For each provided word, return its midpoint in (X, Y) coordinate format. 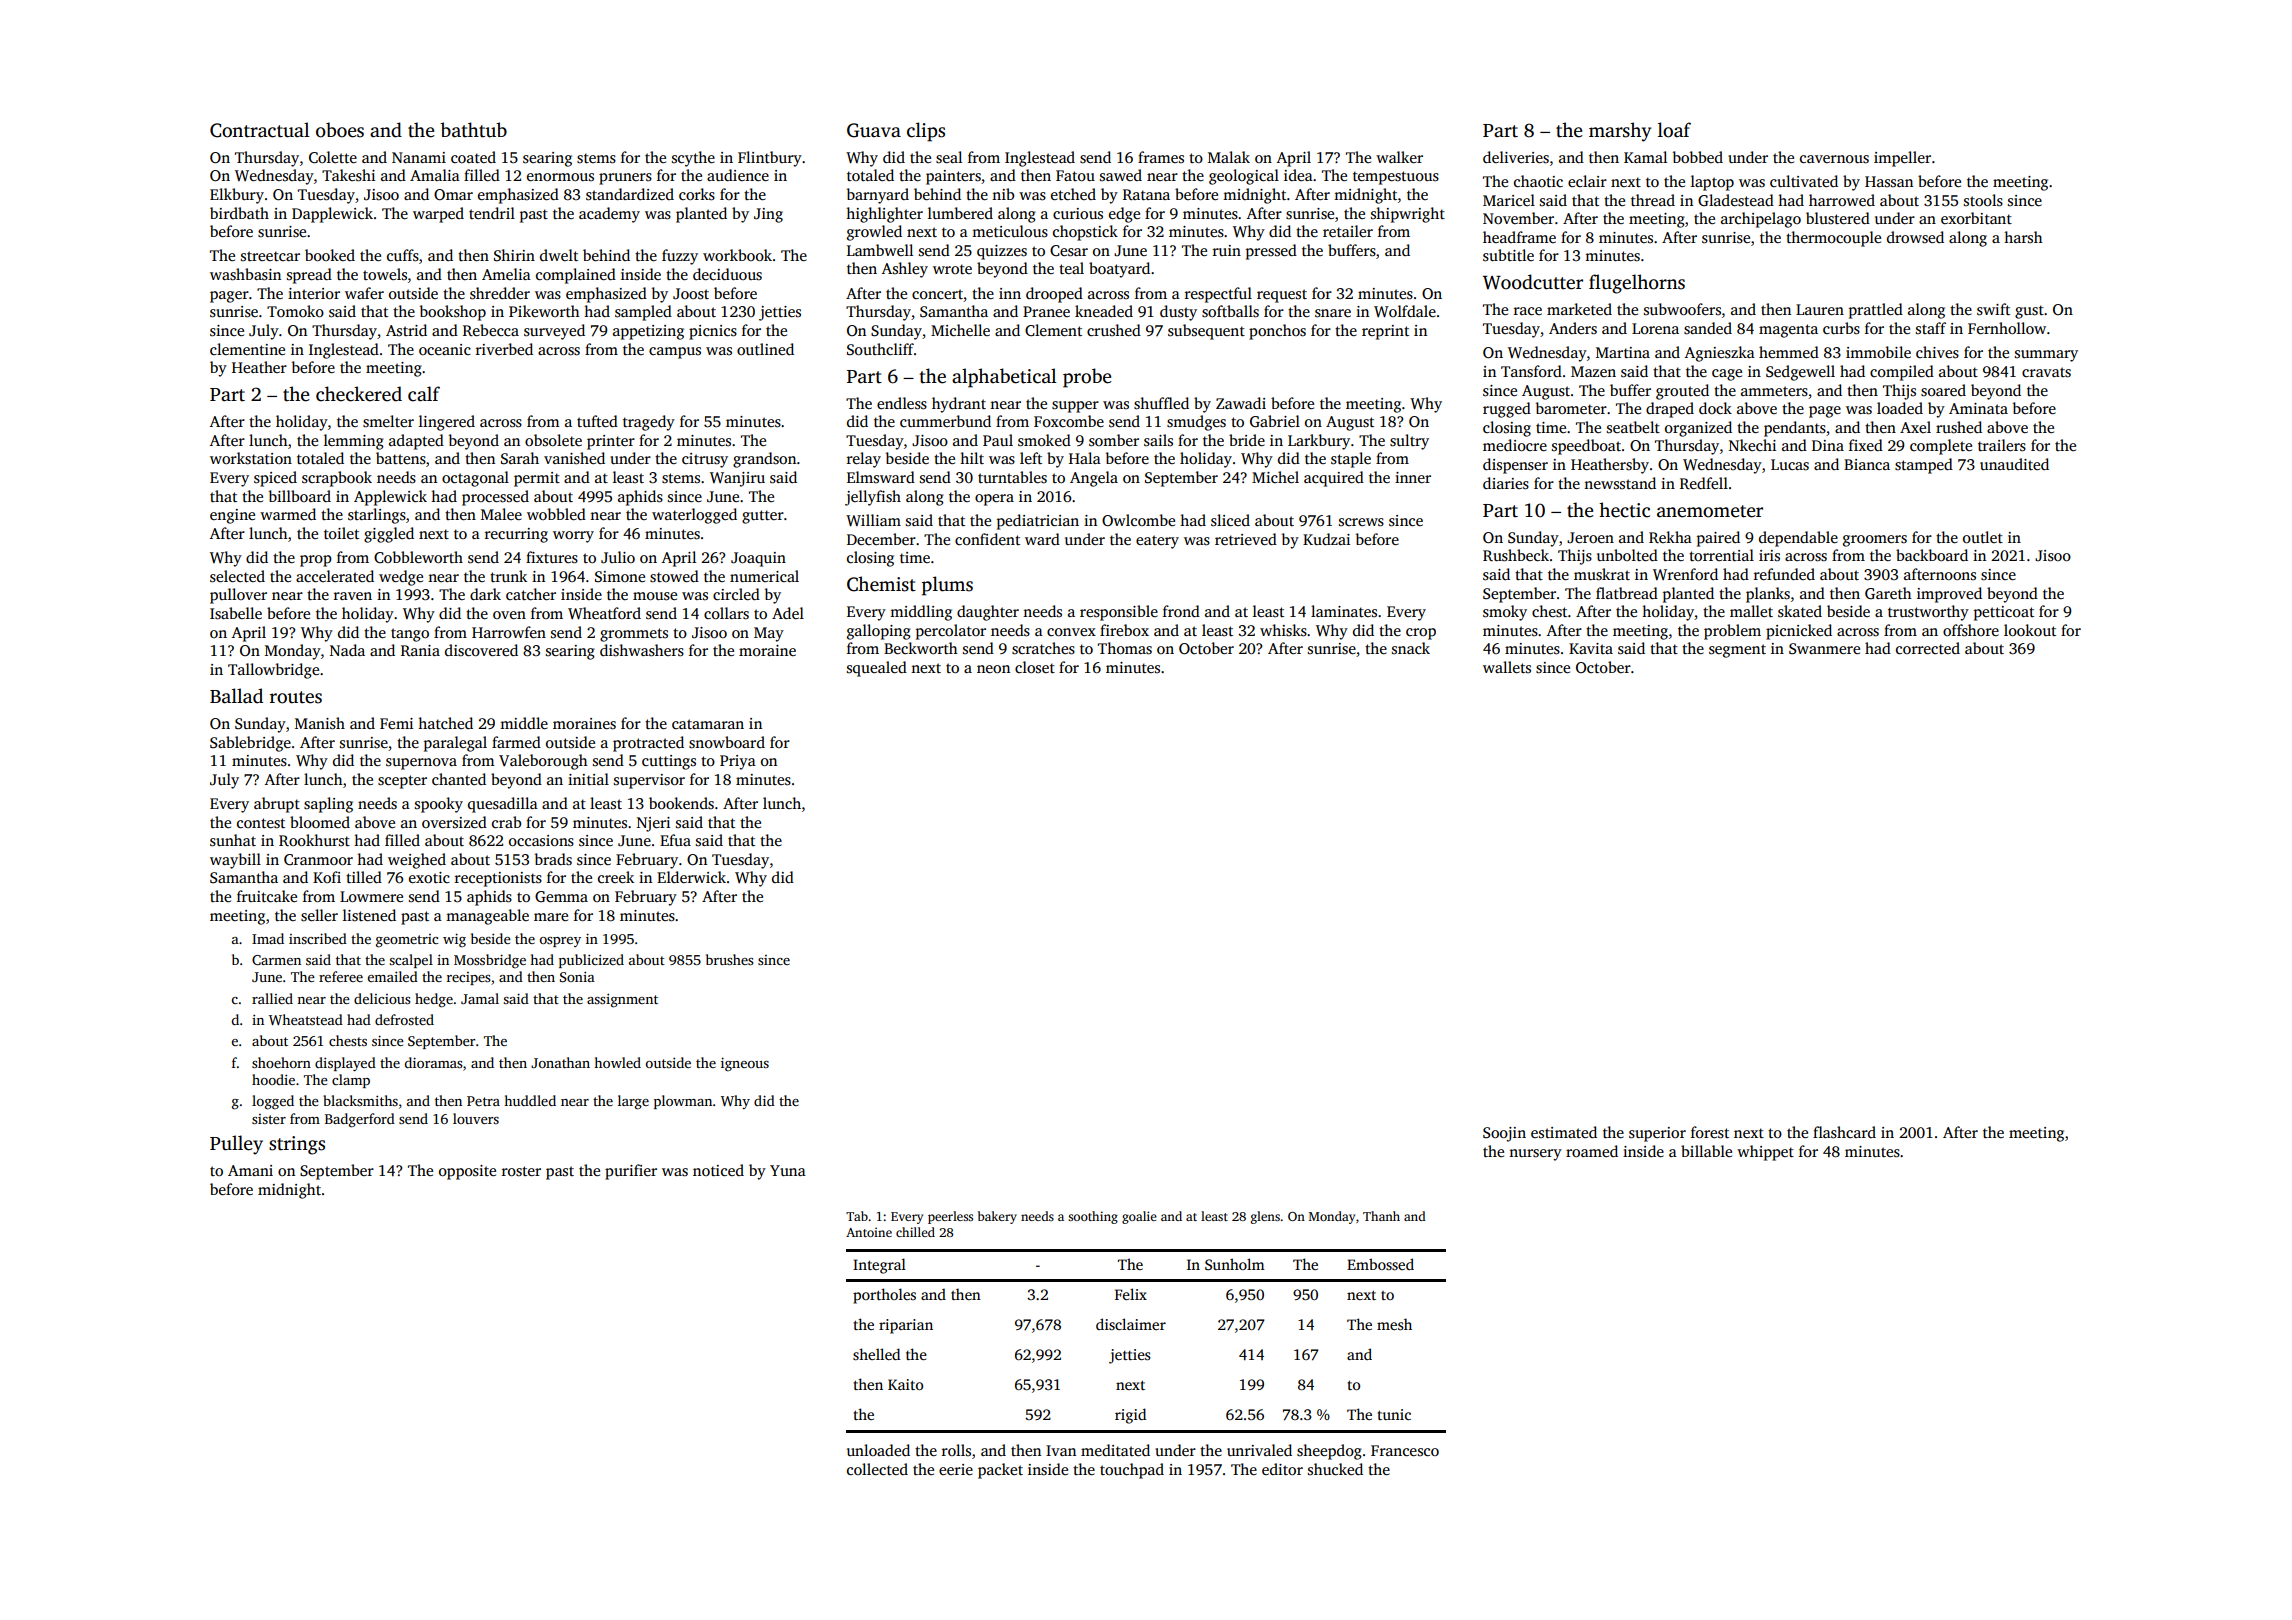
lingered (447, 423)
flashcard (1844, 1132)
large (633, 1102)
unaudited (2014, 464)
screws (1361, 522)
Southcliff (880, 349)
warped (438, 215)
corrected (1928, 648)
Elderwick (691, 877)
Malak (1229, 157)
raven (353, 596)
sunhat (233, 840)
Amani (250, 1170)
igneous (745, 1064)
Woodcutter (1533, 282)
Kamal (1645, 157)
